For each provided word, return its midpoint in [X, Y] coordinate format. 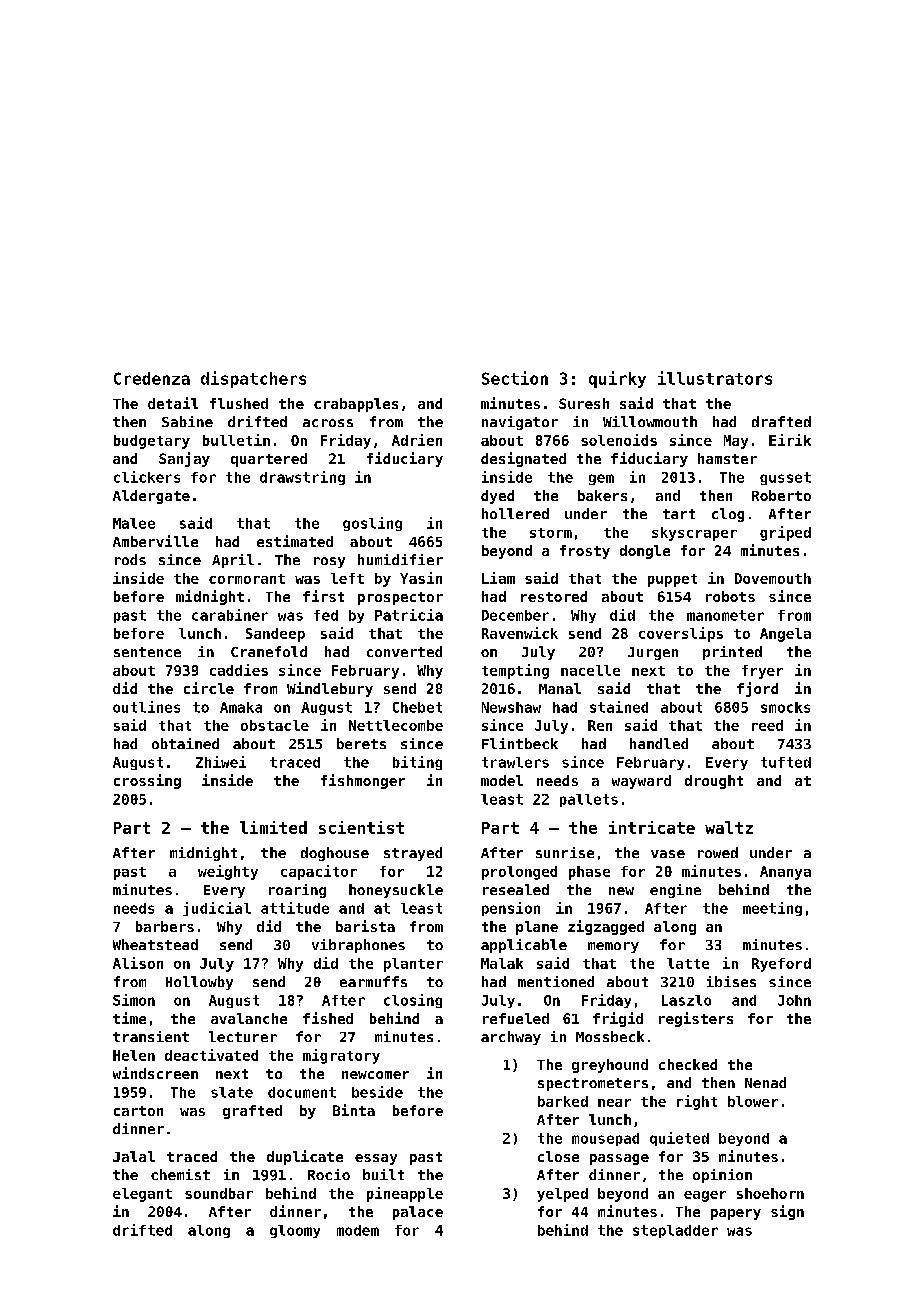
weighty [228, 872]
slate [232, 1092]
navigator [520, 423]
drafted [781, 421]
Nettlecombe [396, 725]
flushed [239, 403]
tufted [786, 762]
